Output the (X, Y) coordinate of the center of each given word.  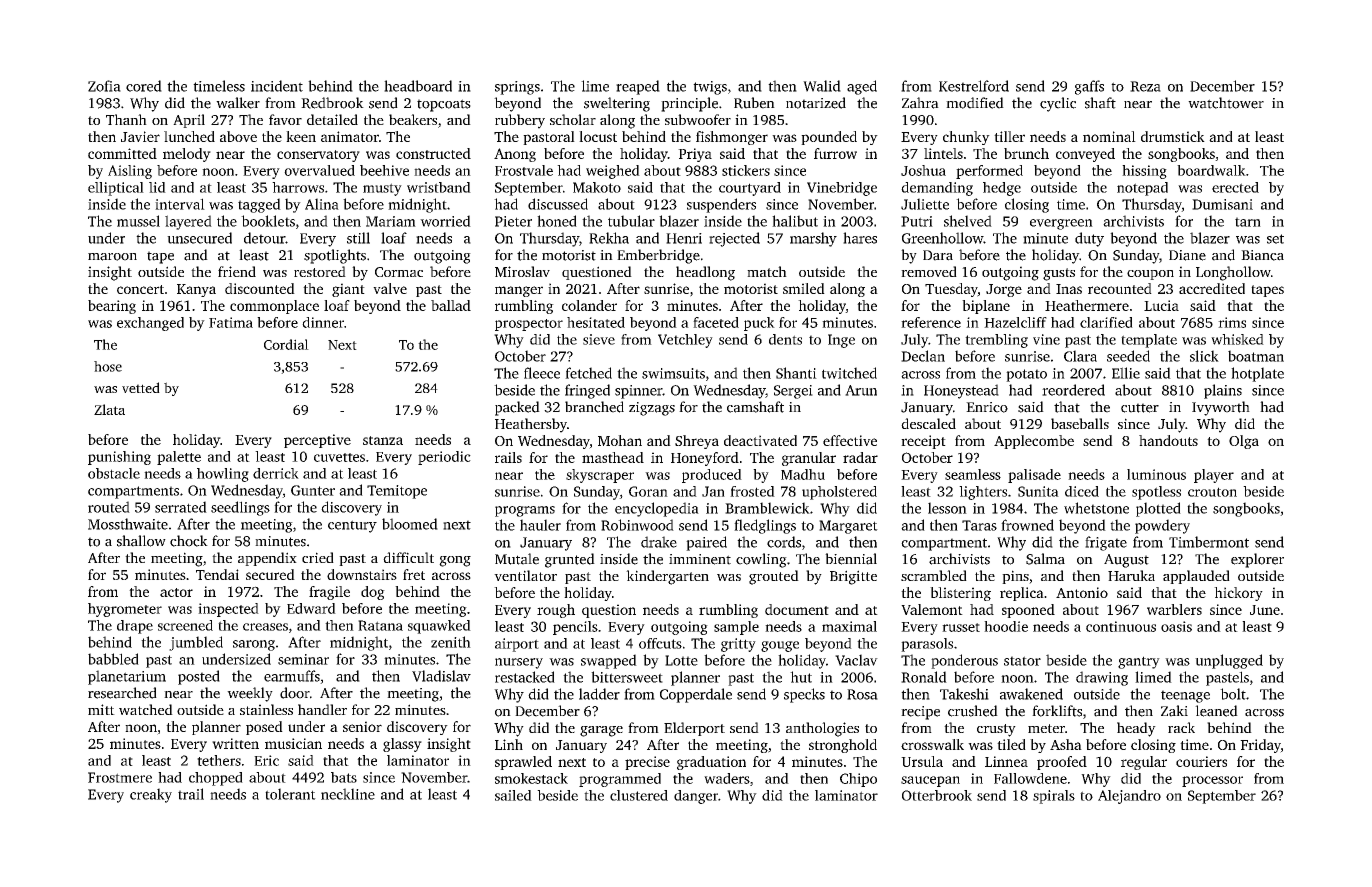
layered (188, 222)
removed (929, 271)
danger (696, 797)
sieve (599, 339)
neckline (348, 794)
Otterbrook (937, 795)
